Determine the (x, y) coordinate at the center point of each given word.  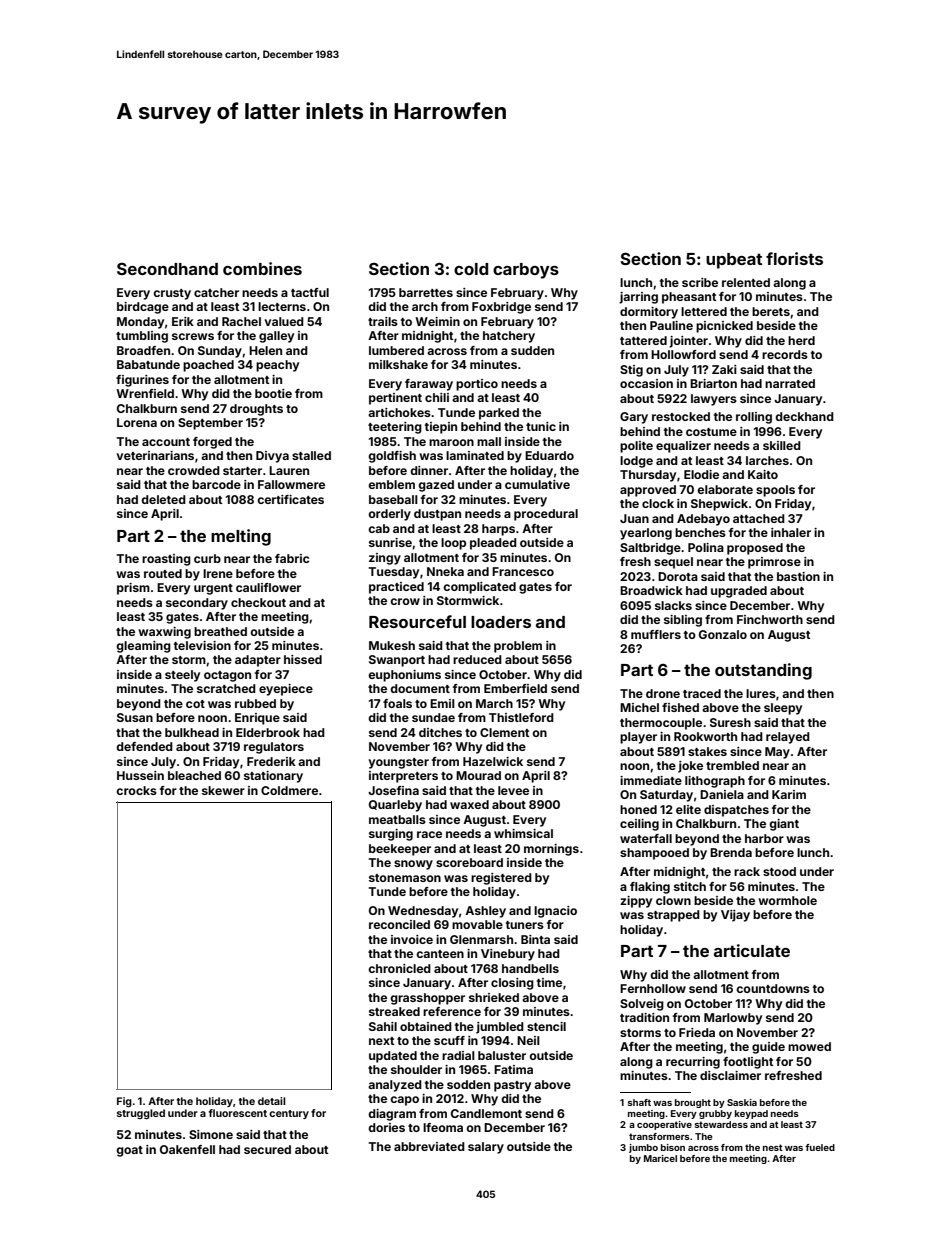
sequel (673, 563)
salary (486, 1148)
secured (267, 1149)
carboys (526, 271)
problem (518, 647)
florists (794, 258)
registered (501, 879)
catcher (216, 292)
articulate (752, 950)
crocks (136, 790)
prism (133, 589)
